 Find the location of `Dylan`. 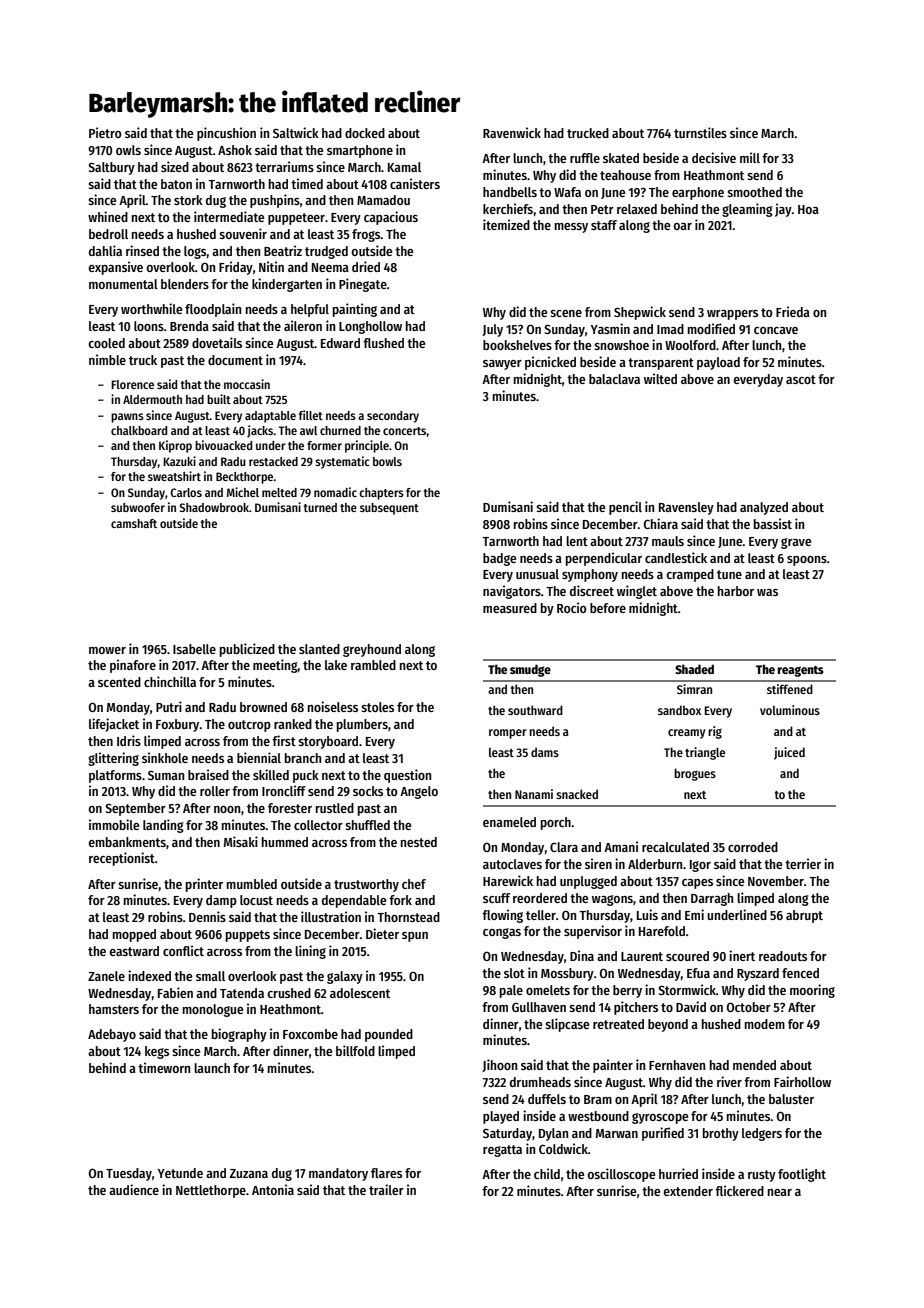

Dylan is located at coordinates (553, 1134).
